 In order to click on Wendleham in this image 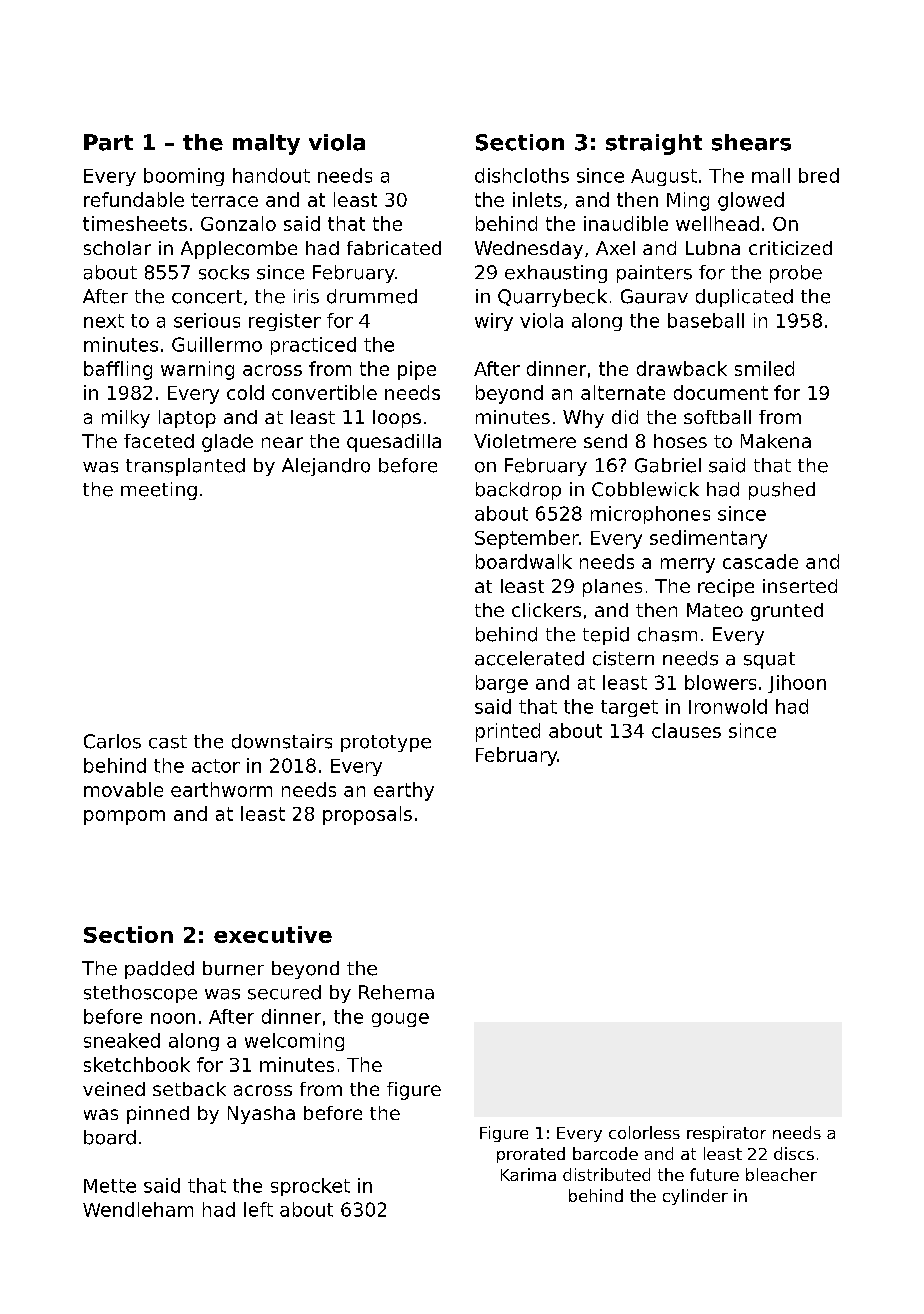, I will do `click(138, 1209)`.
